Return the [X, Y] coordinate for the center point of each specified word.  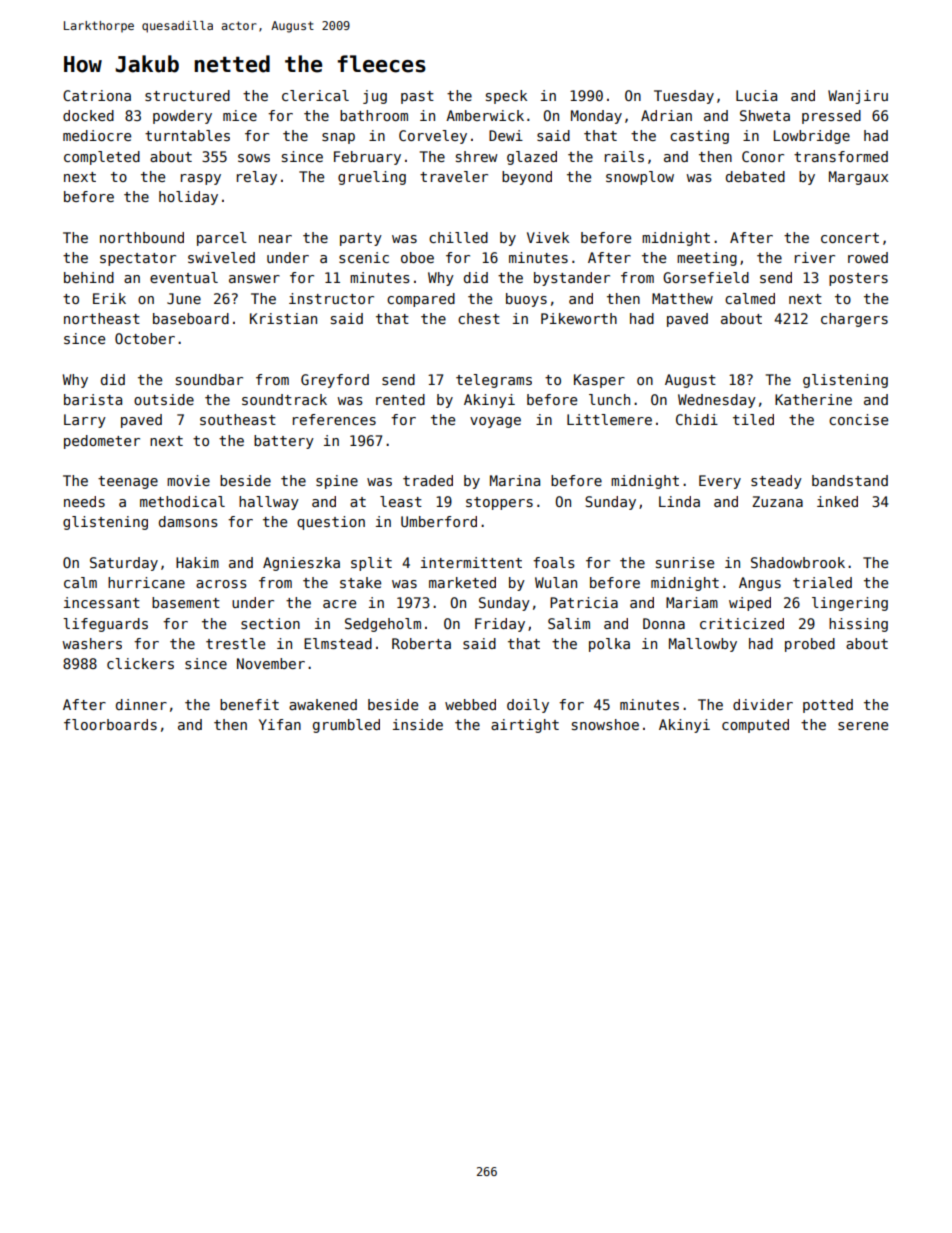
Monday [596, 117]
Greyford [335, 381]
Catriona [97, 95]
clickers [140, 663]
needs [84, 501]
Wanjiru [858, 97]
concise [858, 419]
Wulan [556, 582]
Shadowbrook [798, 562]
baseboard [191, 318]
